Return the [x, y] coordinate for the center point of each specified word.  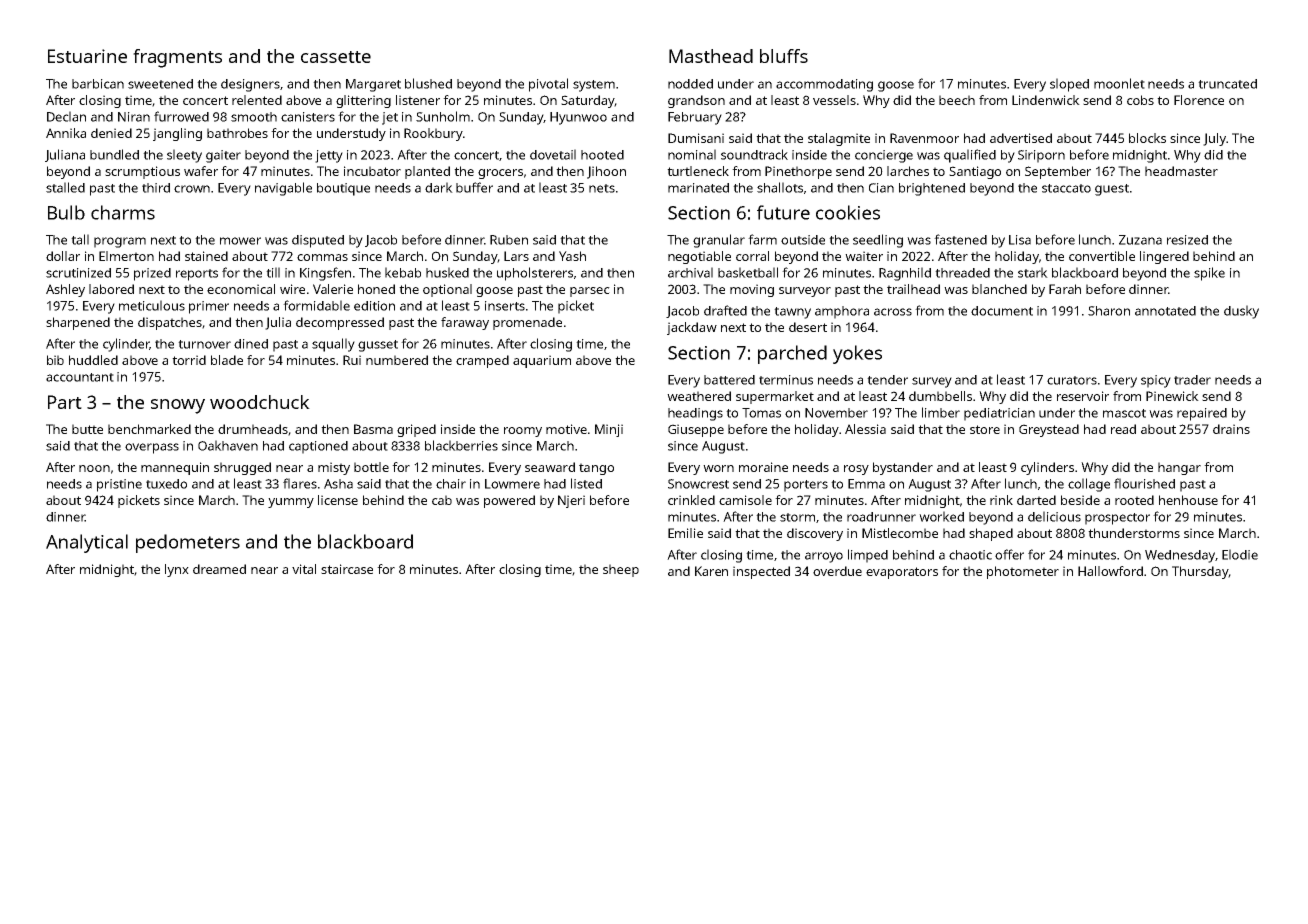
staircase [347, 569]
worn [718, 468]
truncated [1227, 84]
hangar [1179, 468]
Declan [66, 116]
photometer [1023, 572]
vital [304, 569]
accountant [80, 377]
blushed [428, 83]
